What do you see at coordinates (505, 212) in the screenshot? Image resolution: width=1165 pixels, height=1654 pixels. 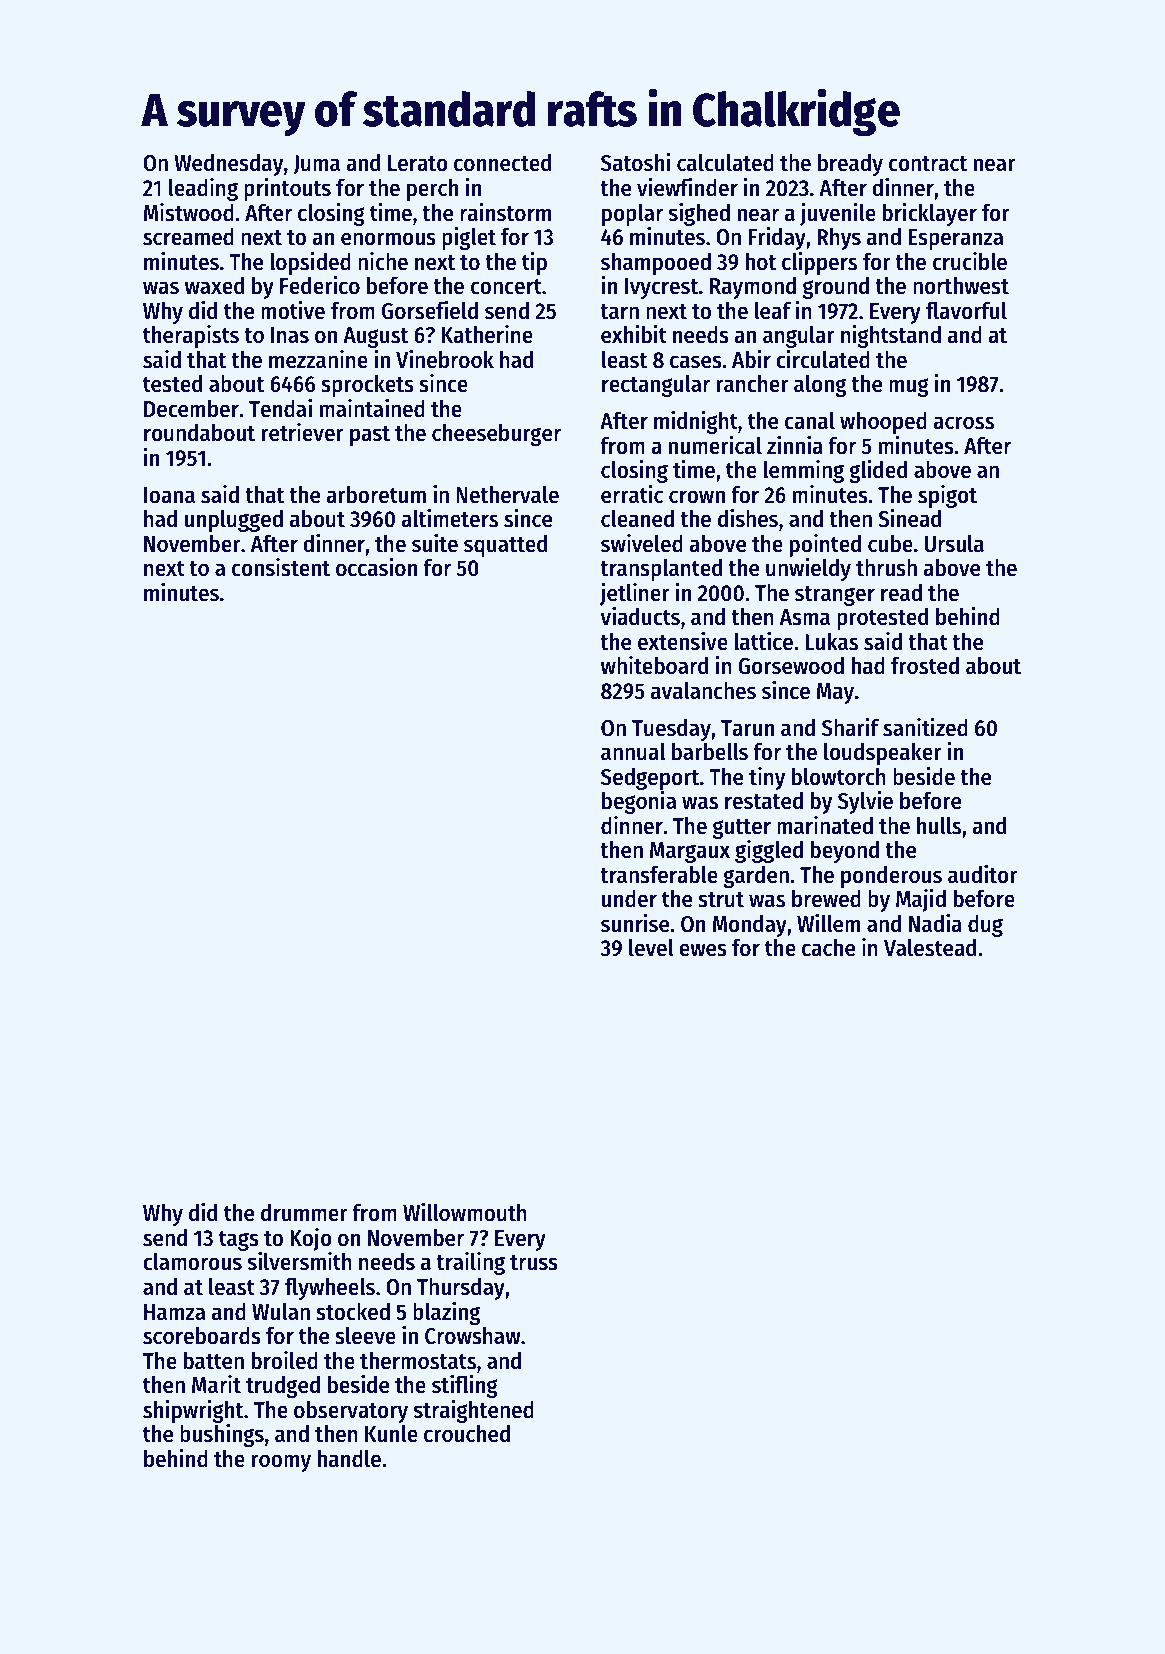 I see `rainstorm` at bounding box center [505, 212].
